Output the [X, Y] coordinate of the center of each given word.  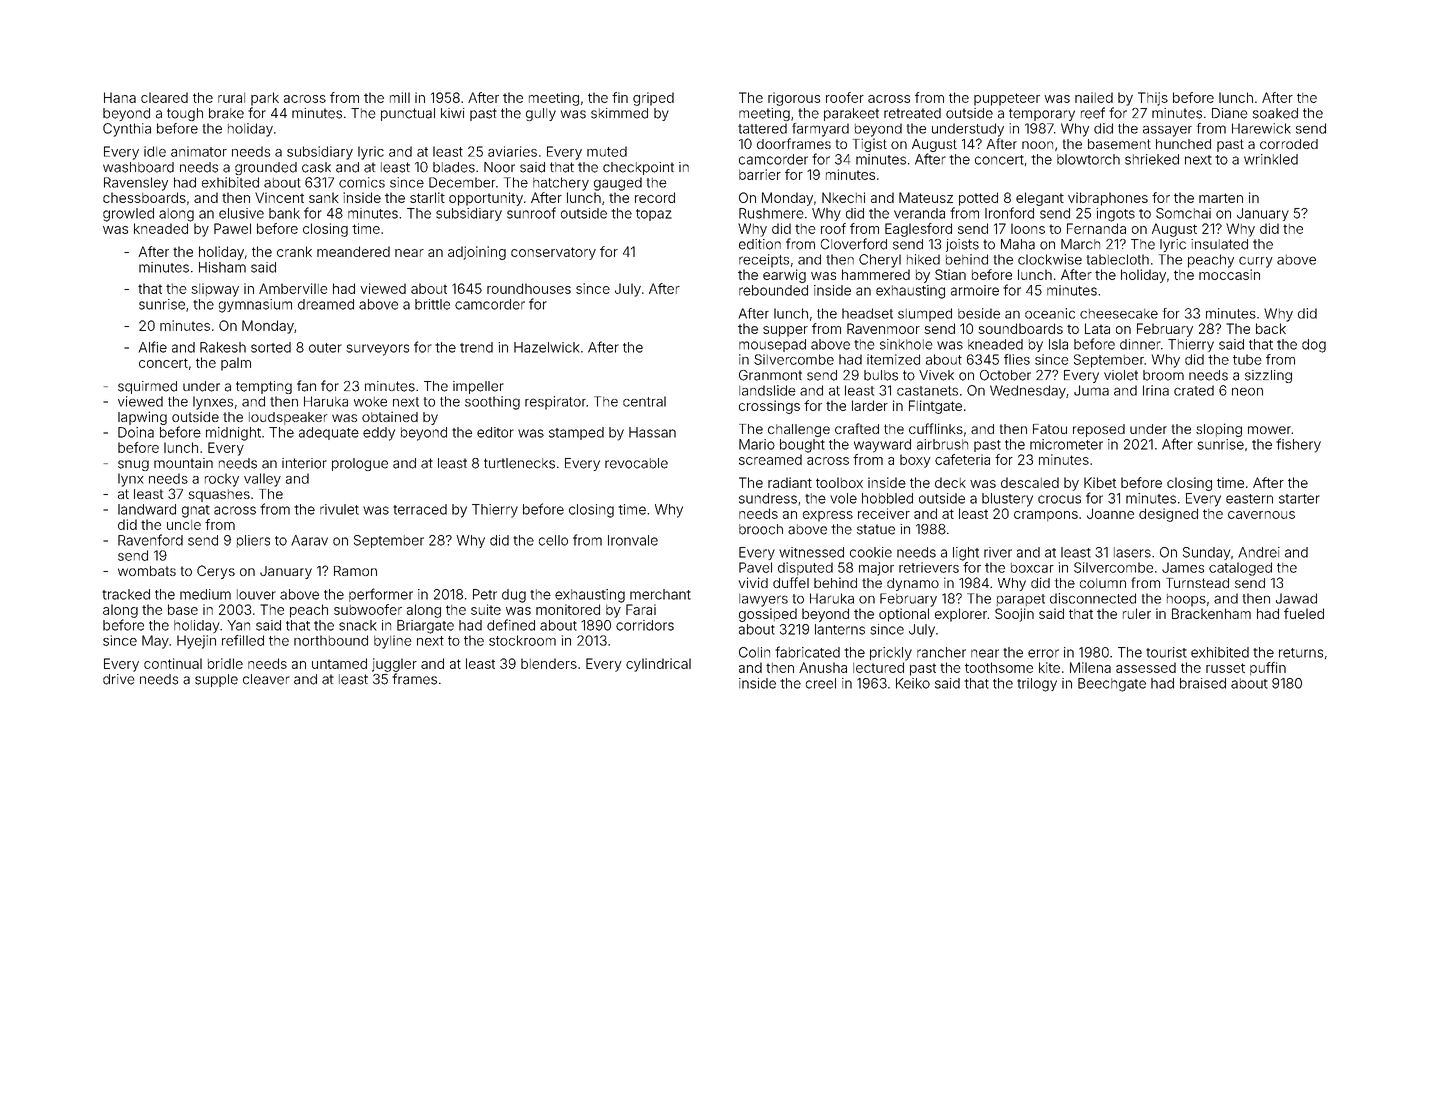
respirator [555, 403]
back [1271, 328]
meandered [353, 251]
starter [1299, 499]
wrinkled [1271, 159]
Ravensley [136, 184]
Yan [238, 625]
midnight [233, 434]
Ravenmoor [883, 328]
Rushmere [771, 213]
